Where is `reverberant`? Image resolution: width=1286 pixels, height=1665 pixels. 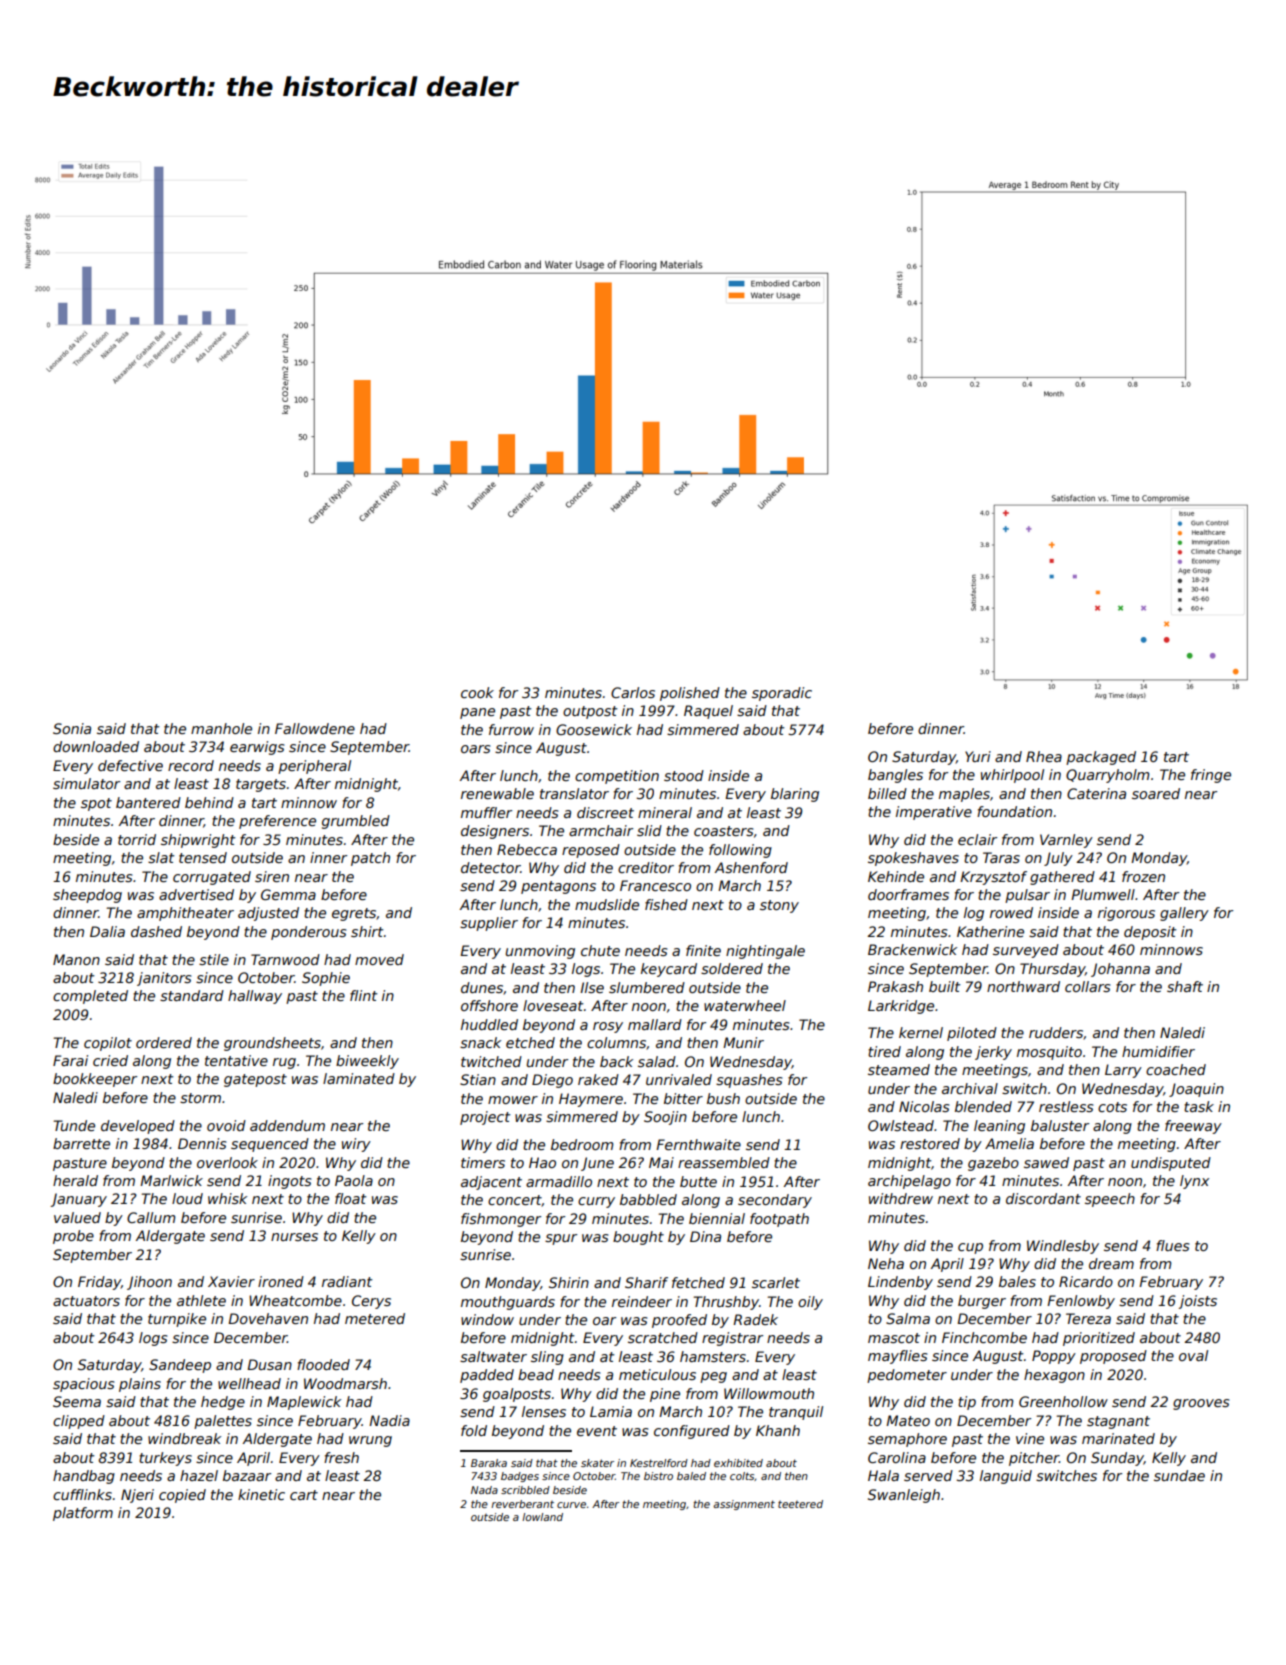 reverberant is located at coordinates (522, 1504).
